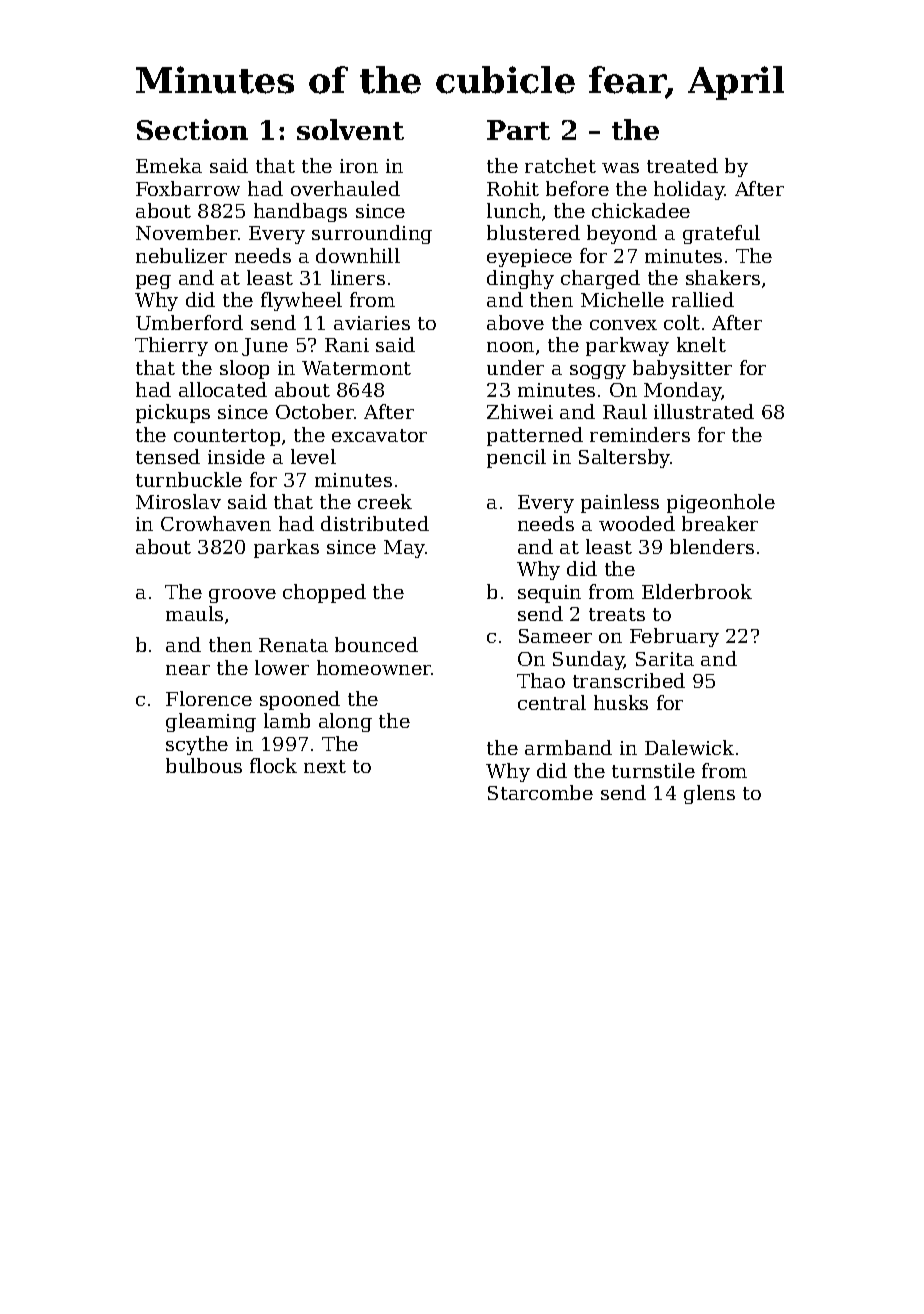 The width and height of the screenshot is (924, 1314). Describe the element at coordinates (704, 411) in the screenshot. I see `illustrated` at that location.
